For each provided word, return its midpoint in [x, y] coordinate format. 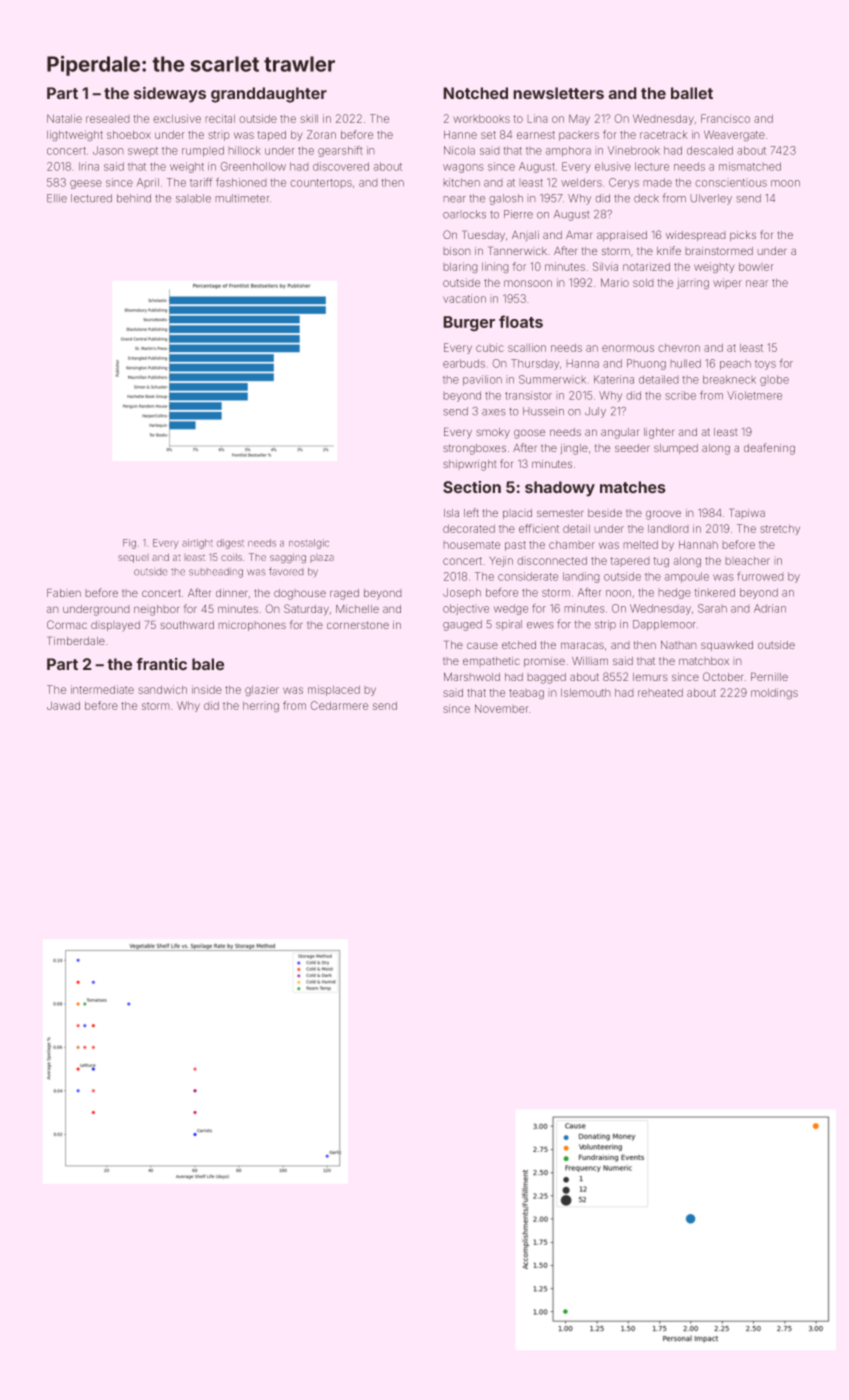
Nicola [459, 150]
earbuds [464, 363]
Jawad [63, 706]
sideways [170, 94]
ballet [692, 93]
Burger [469, 323]
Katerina [614, 379]
